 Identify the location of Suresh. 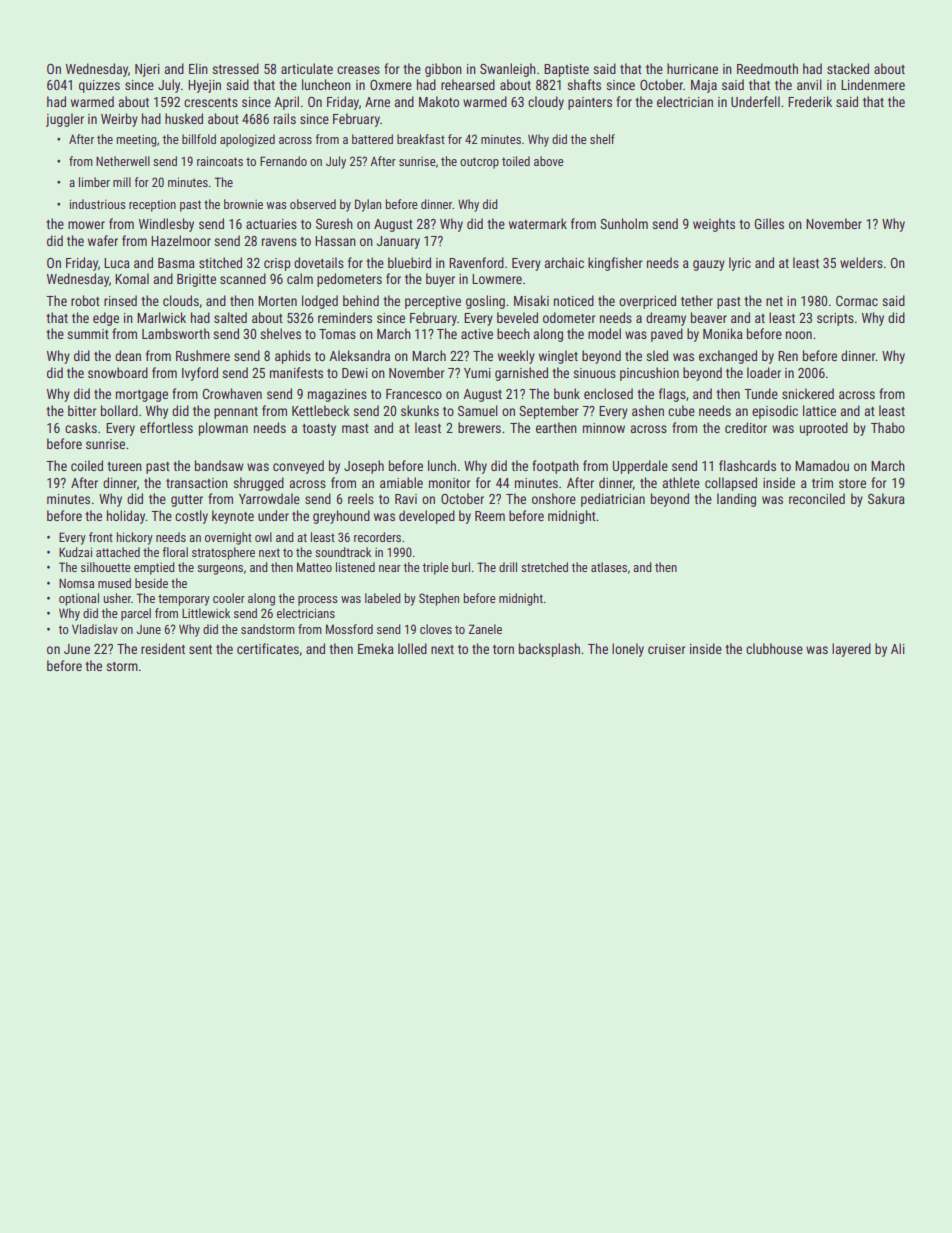
(334, 223).
